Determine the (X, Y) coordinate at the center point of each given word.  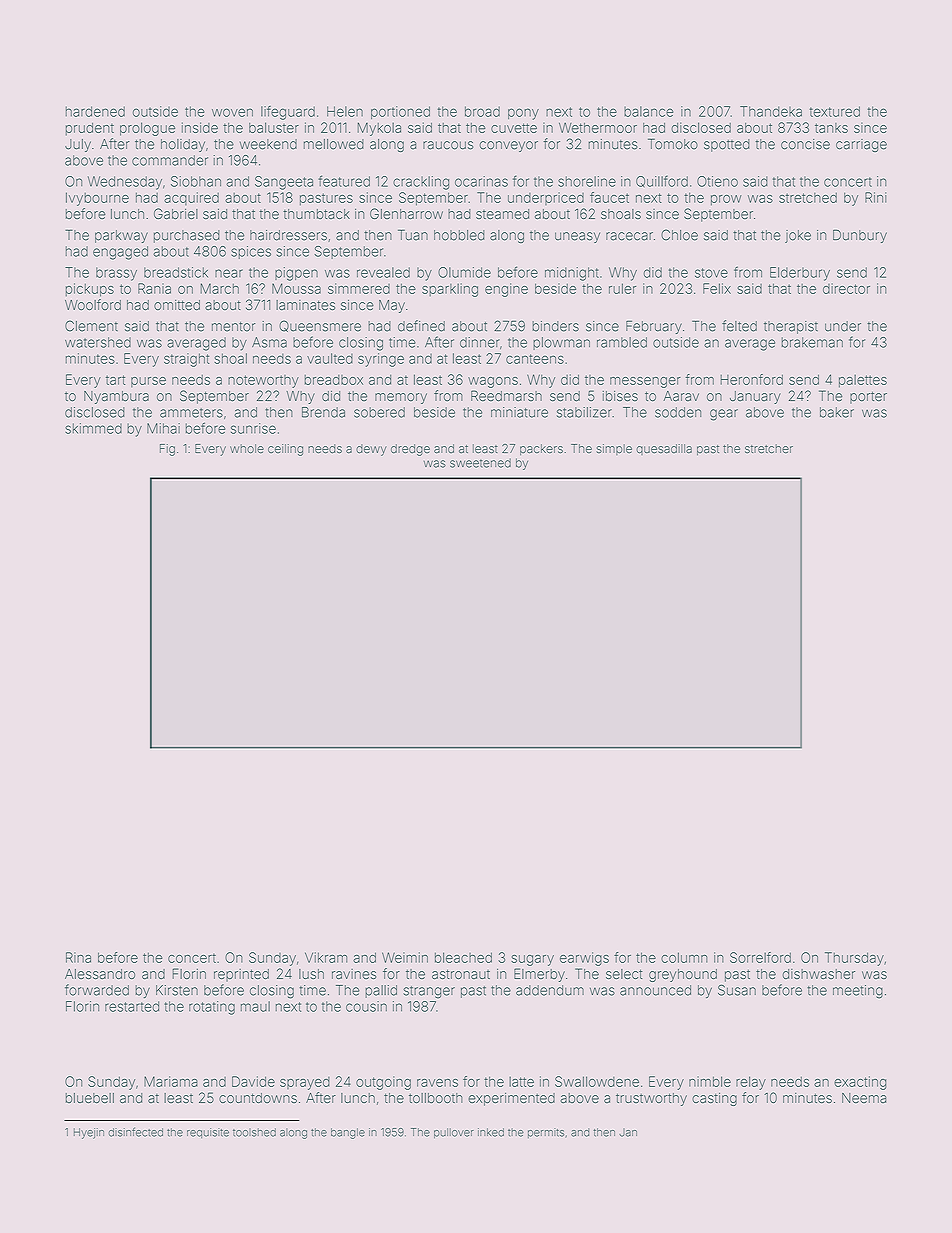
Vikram (326, 957)
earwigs (584, 959)
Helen (345, 111)
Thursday (854, 959)
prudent (90, 129)
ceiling (285, 450)
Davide (253, 1081)
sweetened (480, 463)
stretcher (769, 449)
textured (835, 111)
